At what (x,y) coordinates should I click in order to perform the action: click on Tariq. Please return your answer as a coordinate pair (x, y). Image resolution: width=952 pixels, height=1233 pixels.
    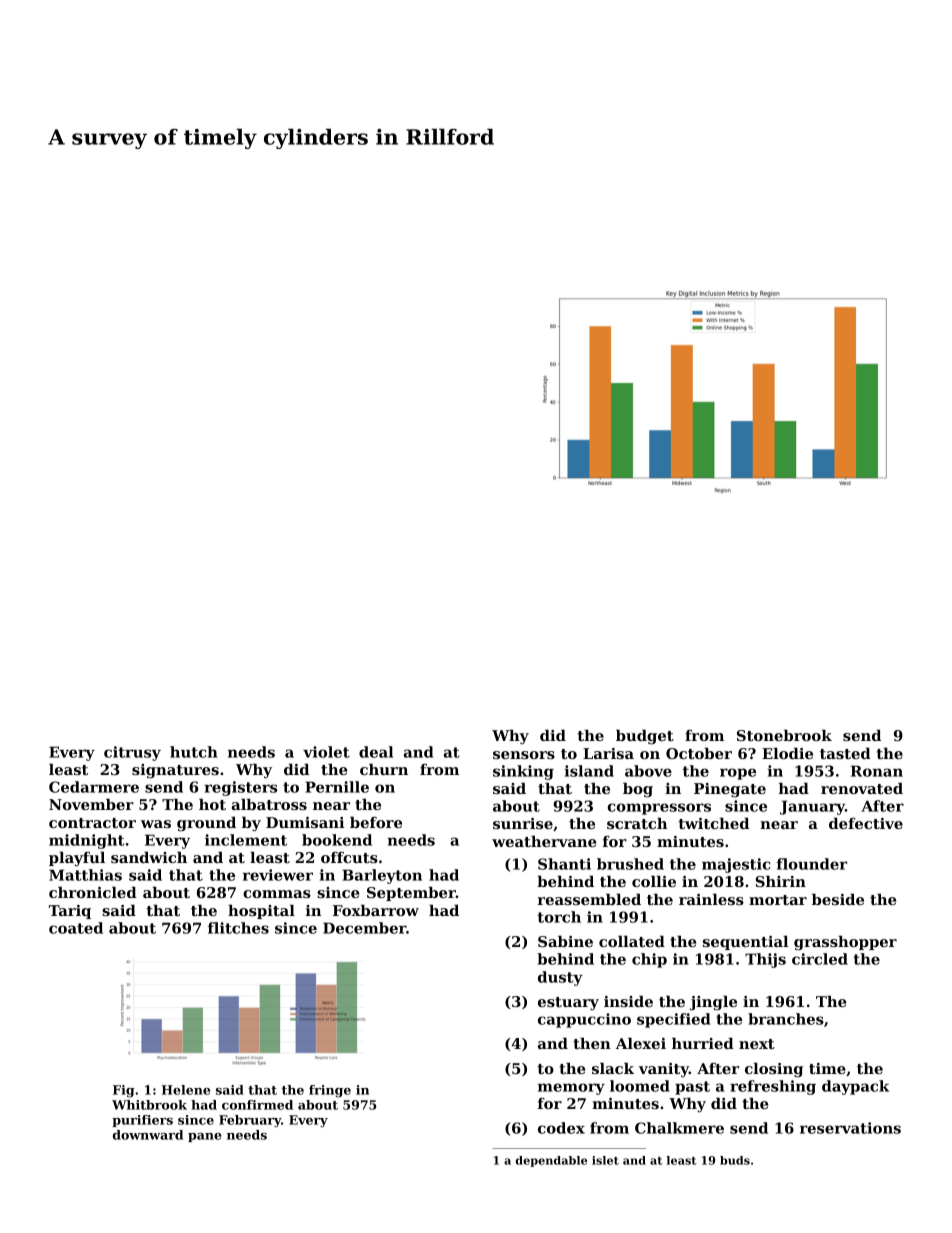
    Looking at the image, I should click on (70, 912).
